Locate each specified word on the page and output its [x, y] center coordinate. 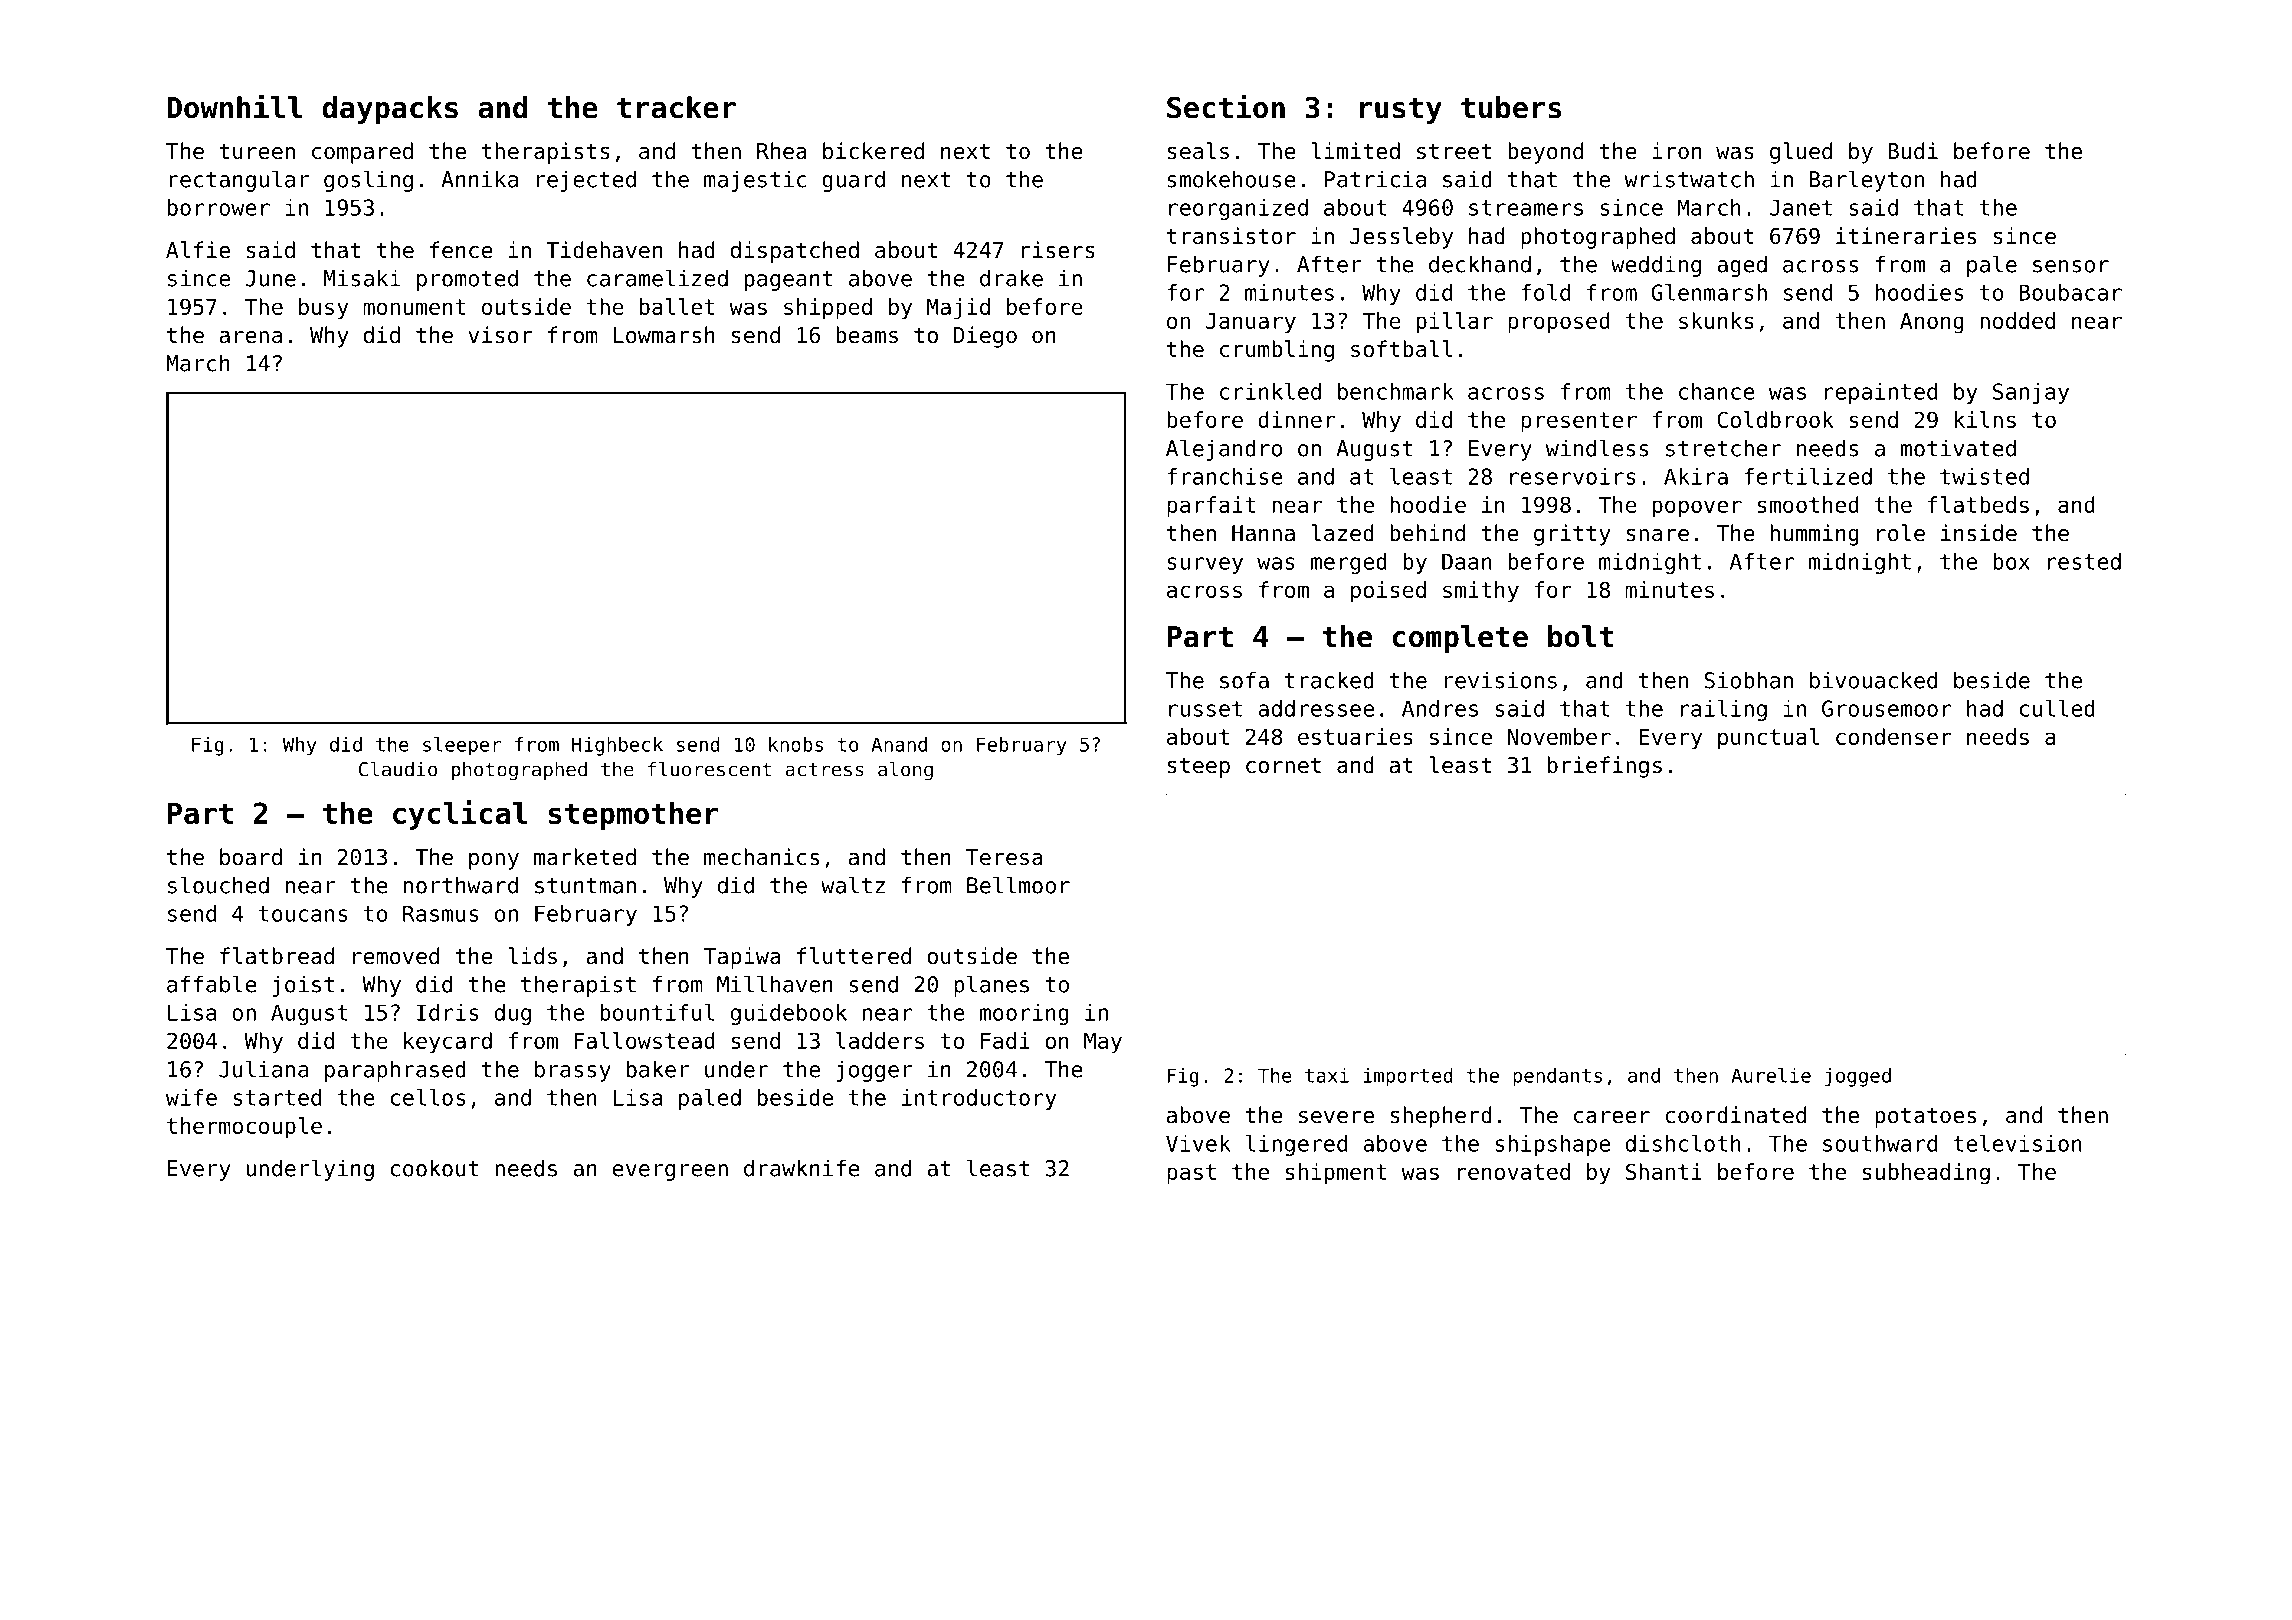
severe [1336, 1117]
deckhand [1480, 264]
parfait [1211, 507]
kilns [1985, 419]
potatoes [1925, 1117]
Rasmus [440, 913]
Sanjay [2031, 393]
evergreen [670, 1172]
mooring [1024, 1014]
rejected [586, 181]
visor [500, 335]
